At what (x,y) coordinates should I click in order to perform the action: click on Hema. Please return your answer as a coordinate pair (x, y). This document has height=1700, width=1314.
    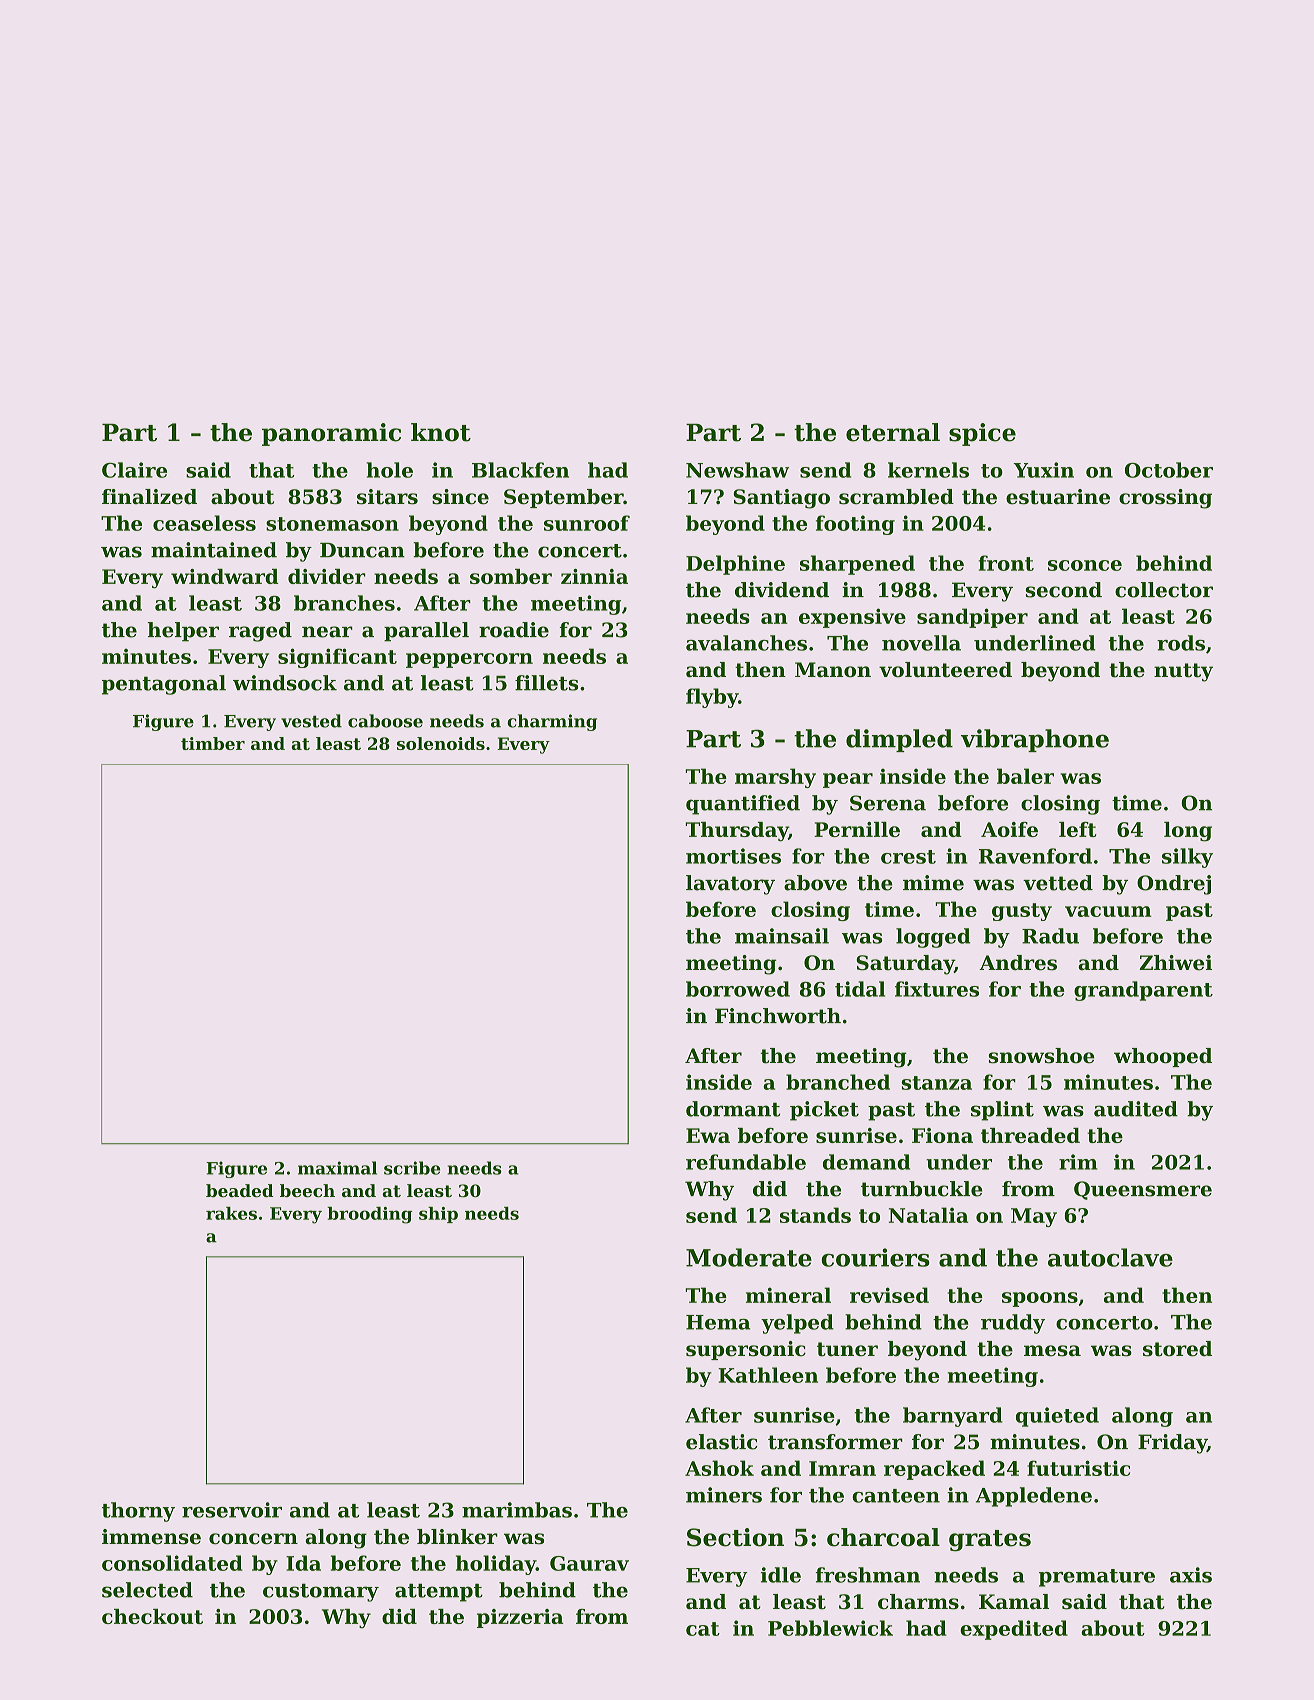
    Looking at the image, I should click on (718, 1322).
